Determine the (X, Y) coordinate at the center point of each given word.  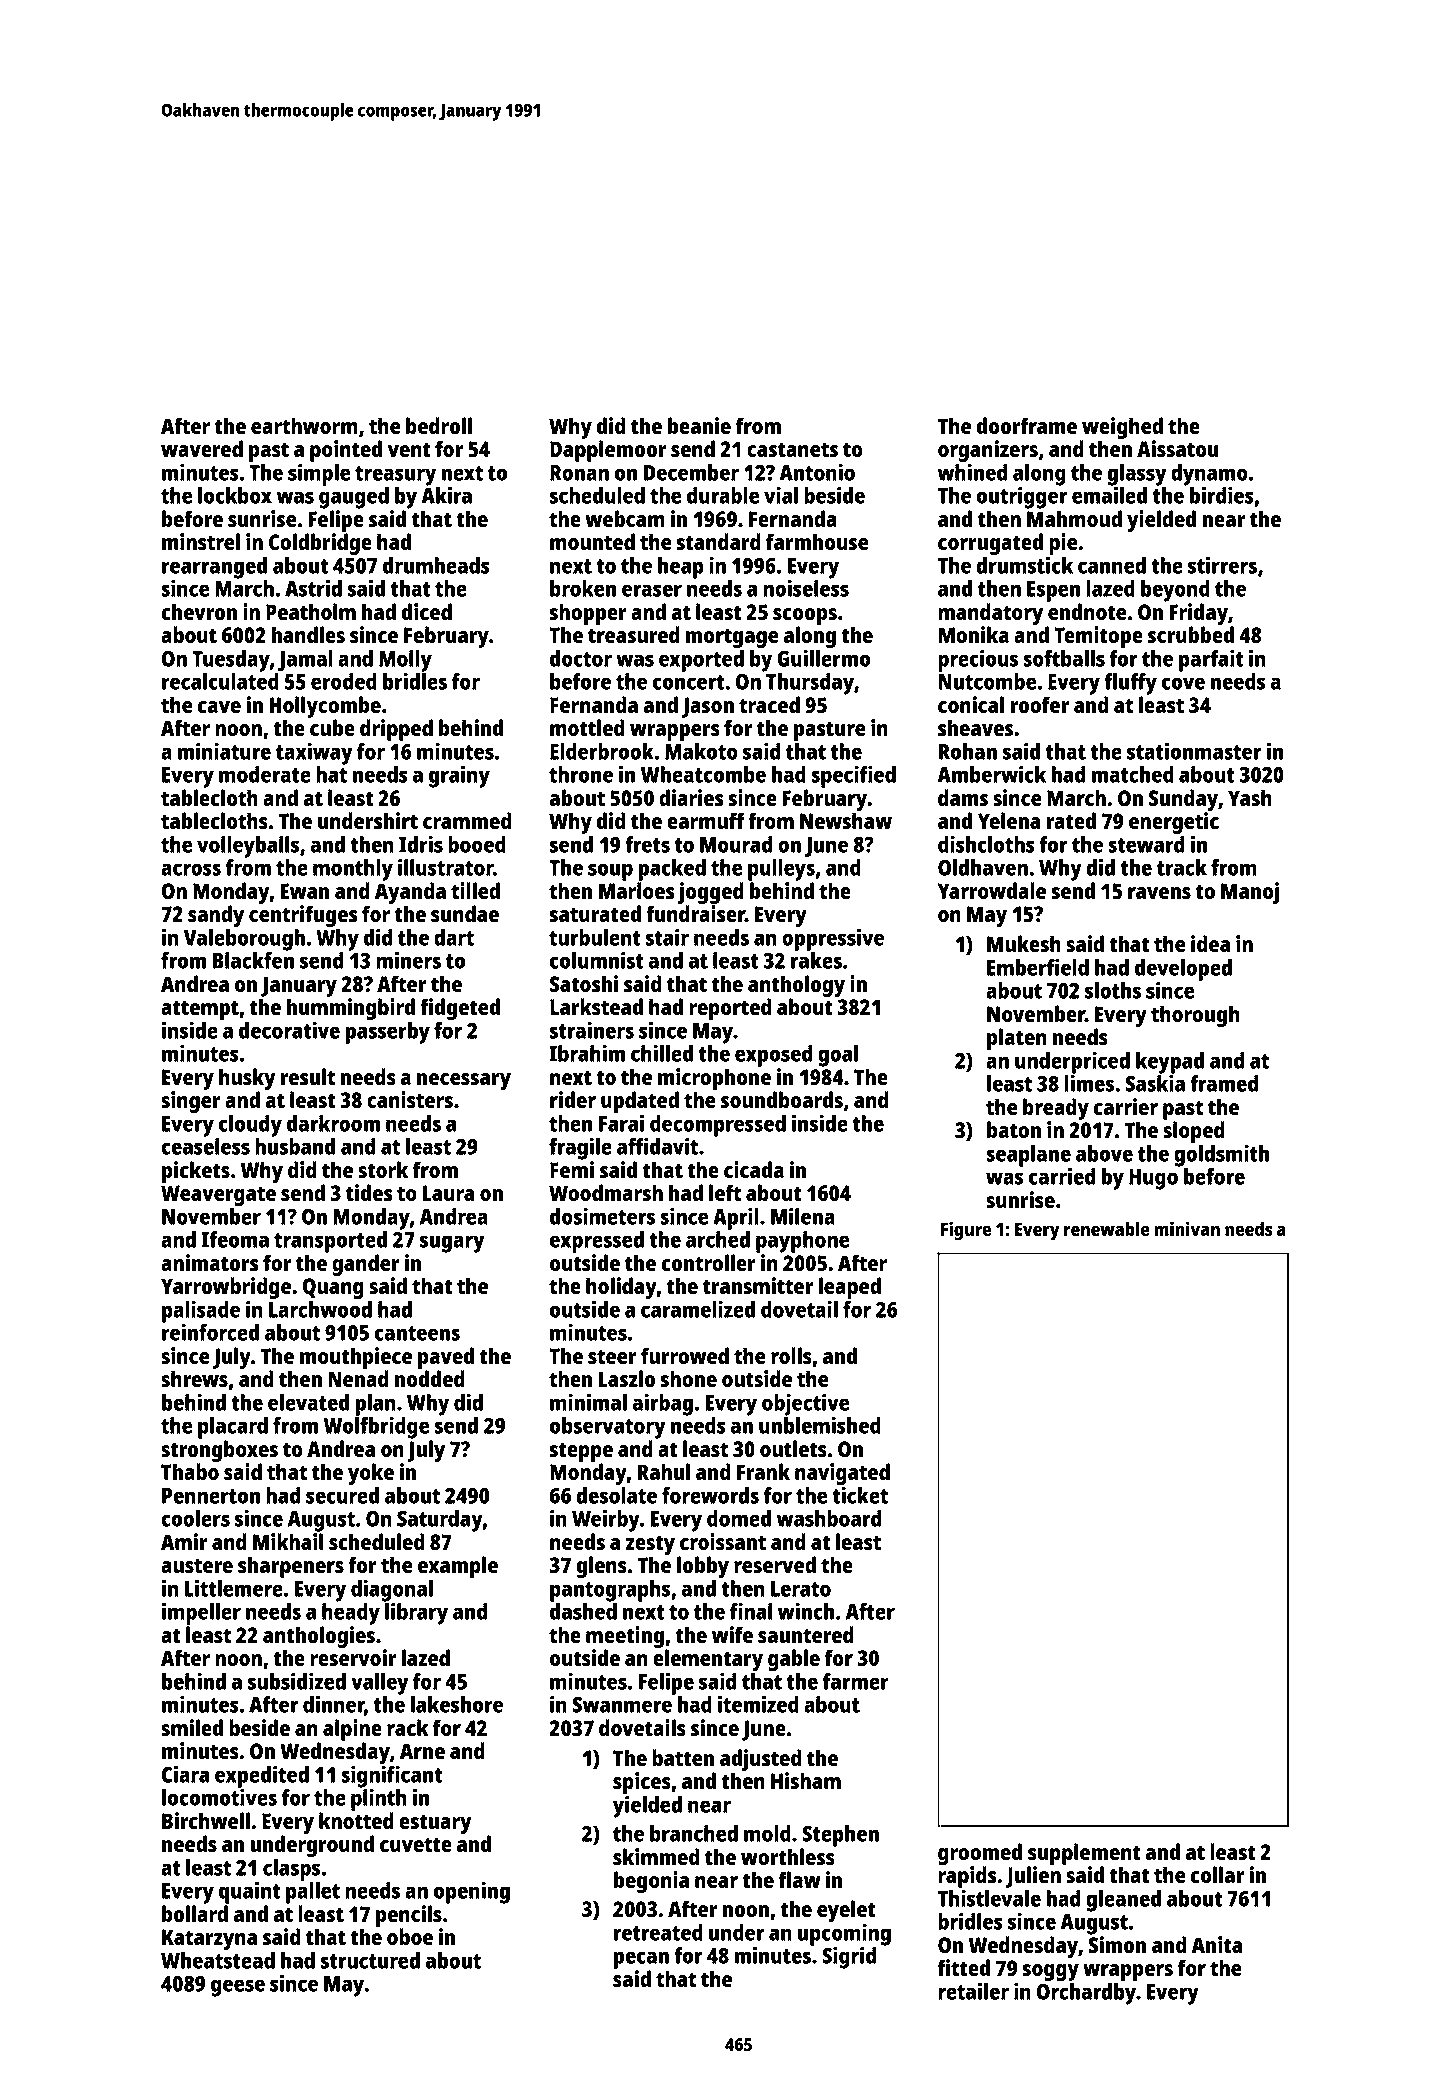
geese (238, 1988)
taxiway (314, 753)
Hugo (1153, 1179)
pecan (641, 1960)
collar (1217, 1874)
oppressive (833, 939)
